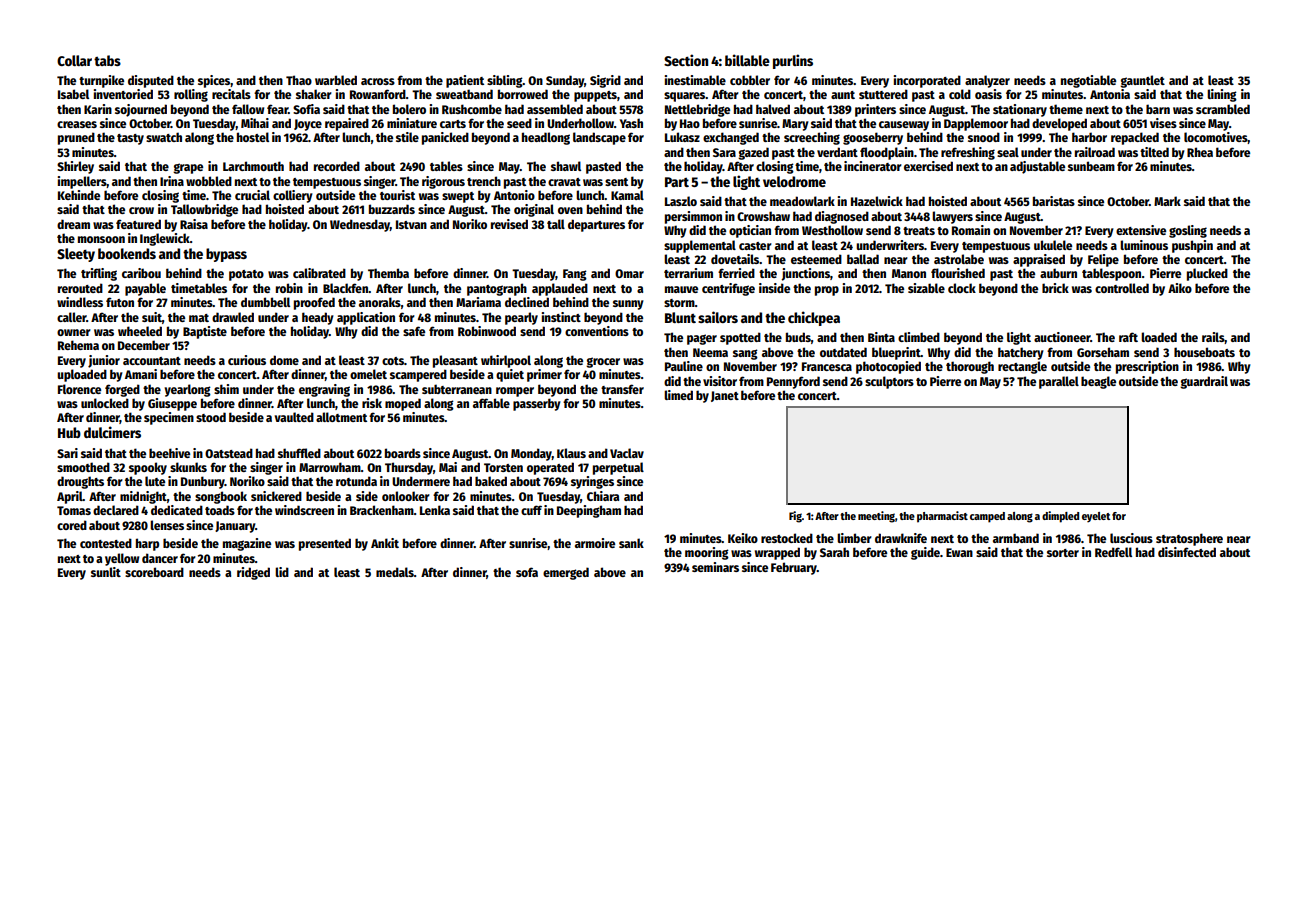 This page has width=1308, height=924. What do you see at coordinates (144, 345) in the page?
I see `December` at bounding box center [144, 345].
